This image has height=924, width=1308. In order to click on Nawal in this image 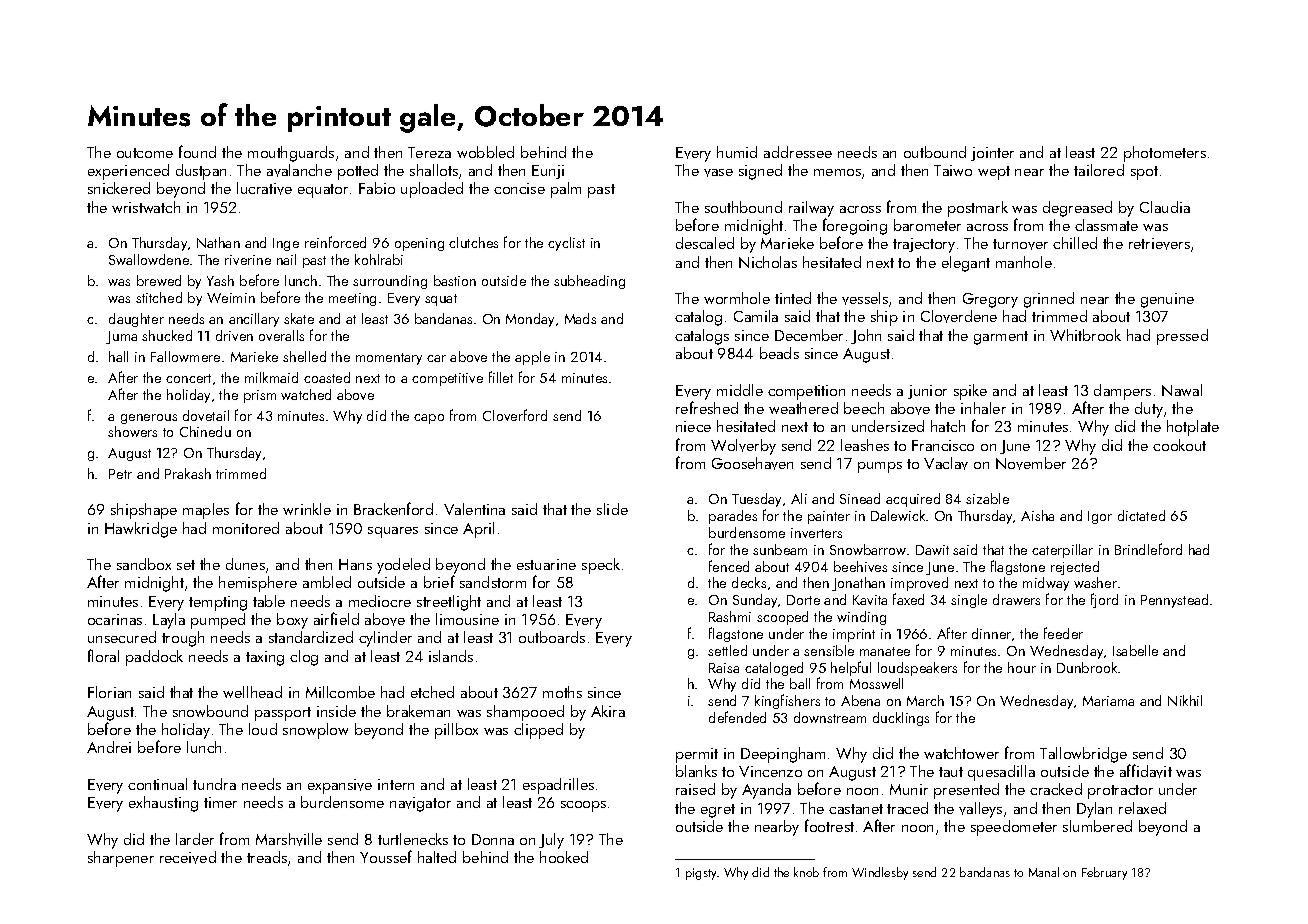, I will do `click(1182, 390)`.
